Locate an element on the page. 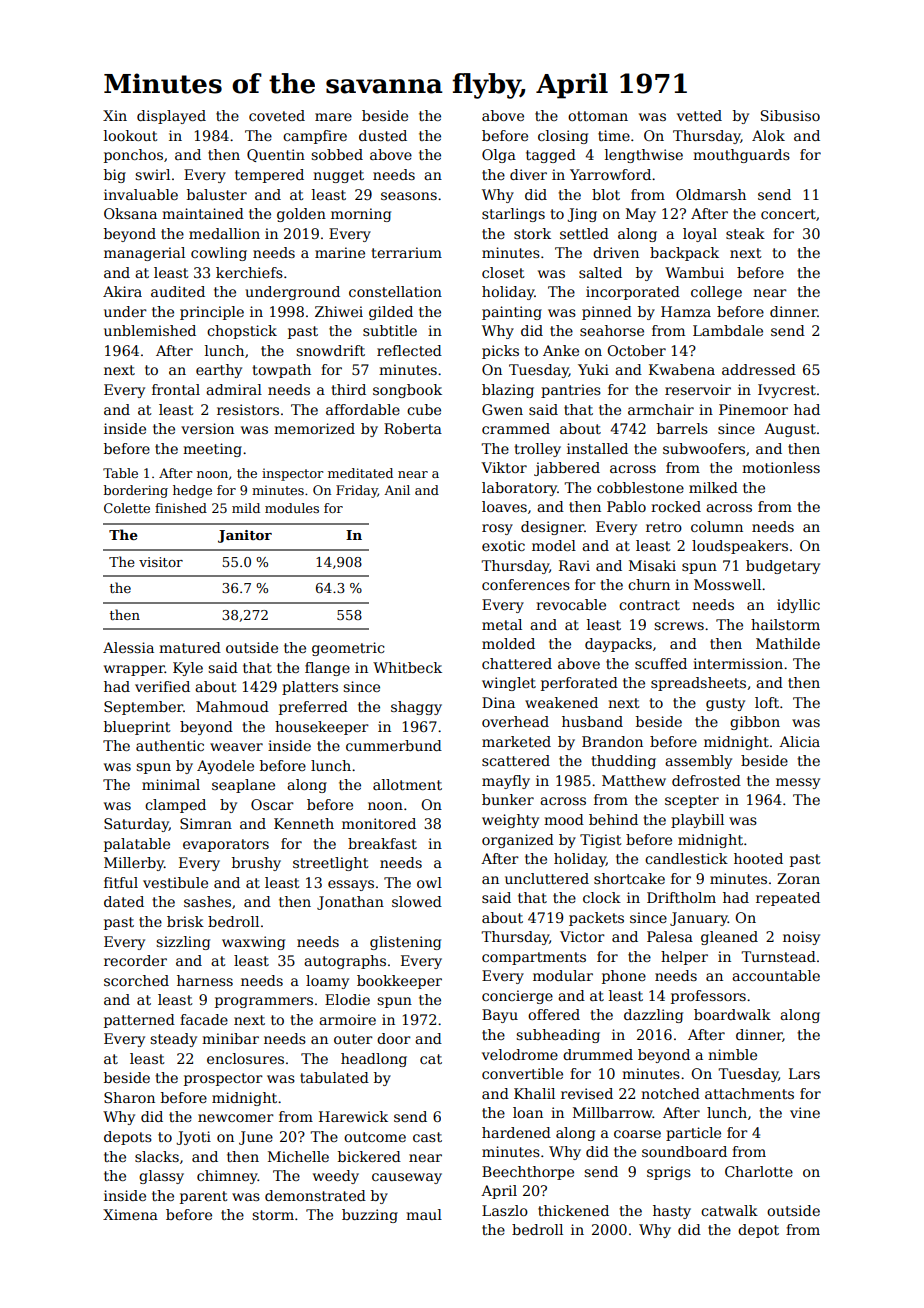 The width and height of the document is (924, 1308). Alessia is located at coordinates (128, 647).
